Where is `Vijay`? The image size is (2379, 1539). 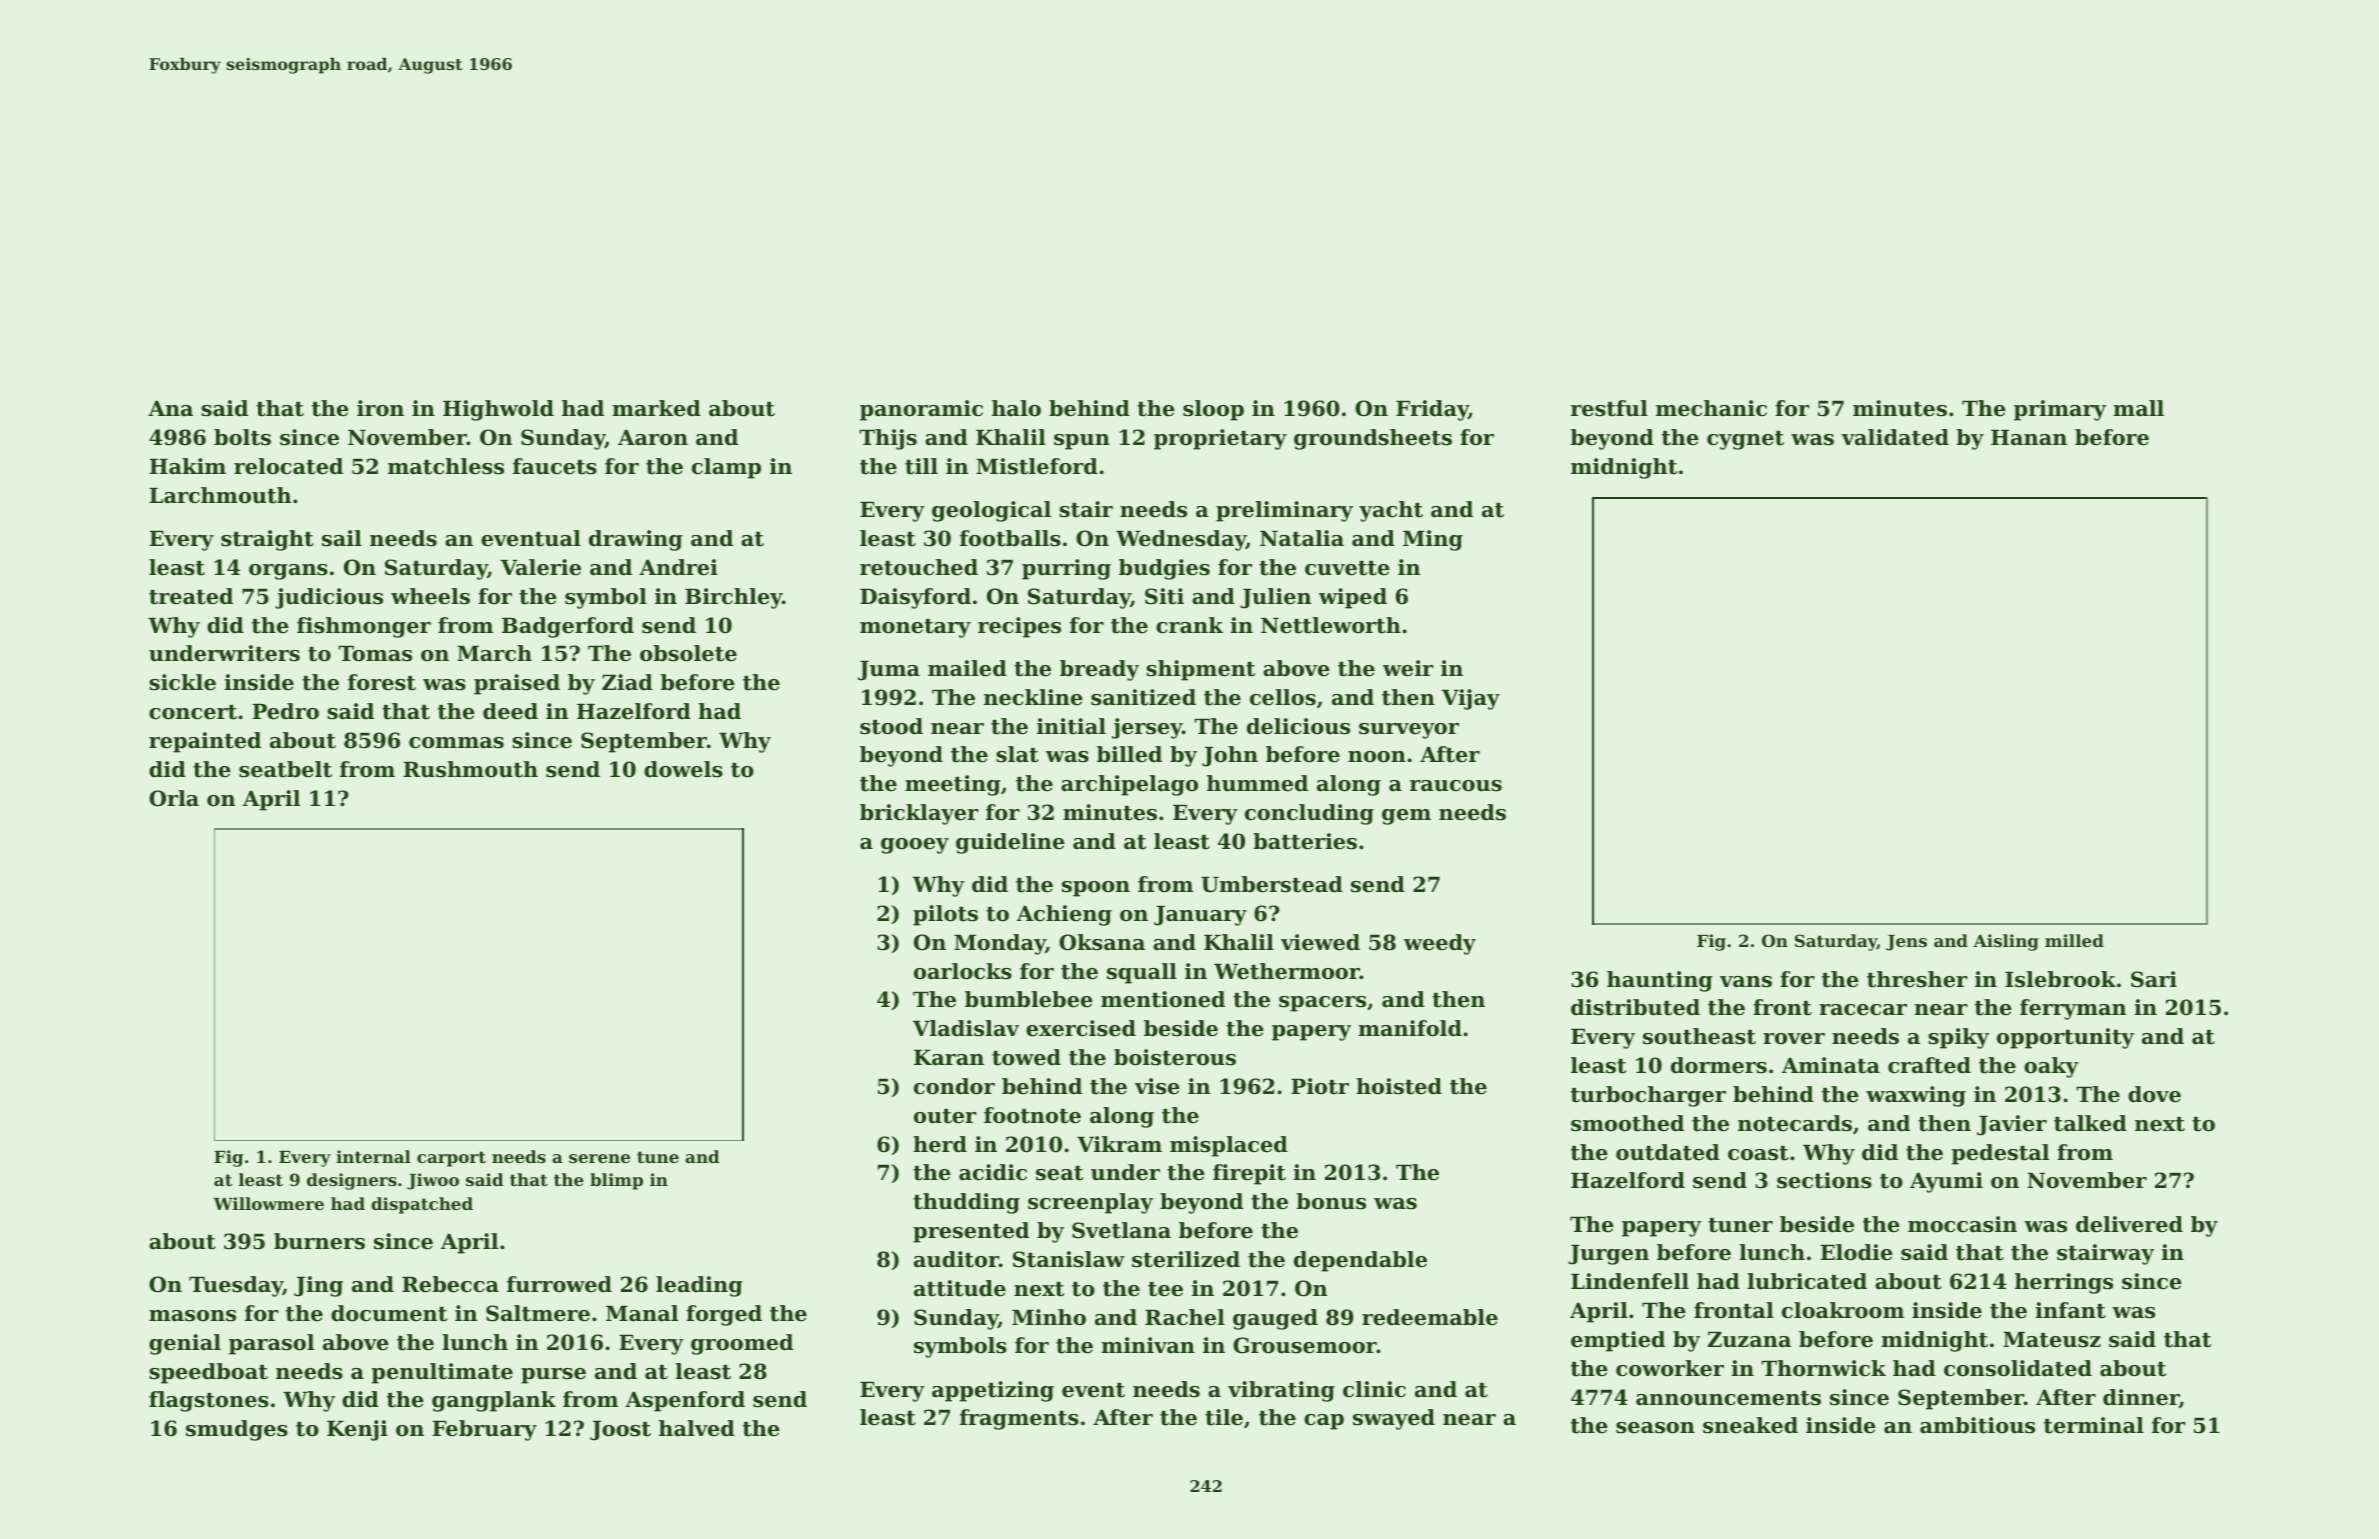 Vijay is located at coordinates (1471, 699).
